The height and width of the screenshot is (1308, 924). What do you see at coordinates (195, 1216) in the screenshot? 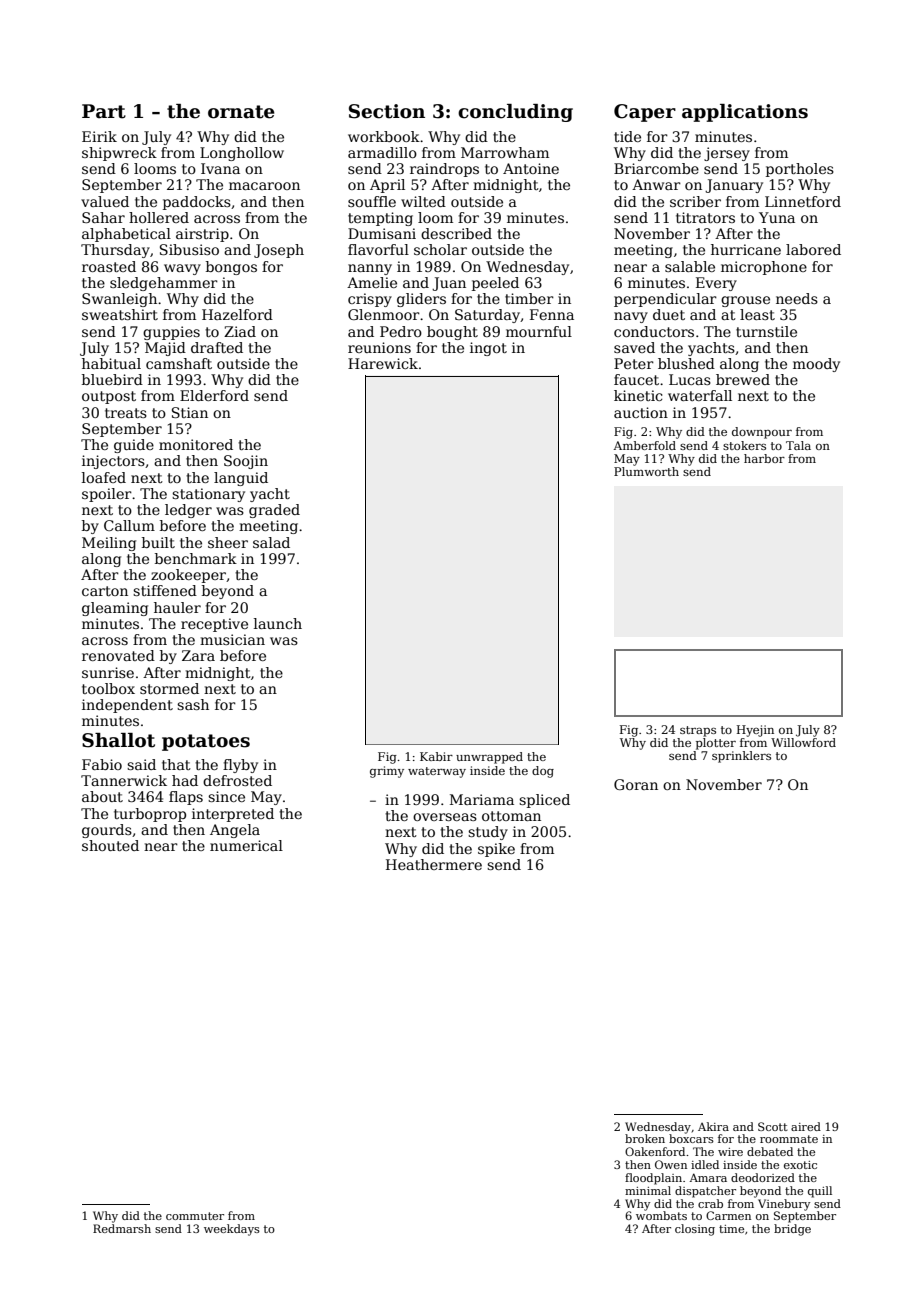
I see `commuter` at bounding box center [195, 1216].
